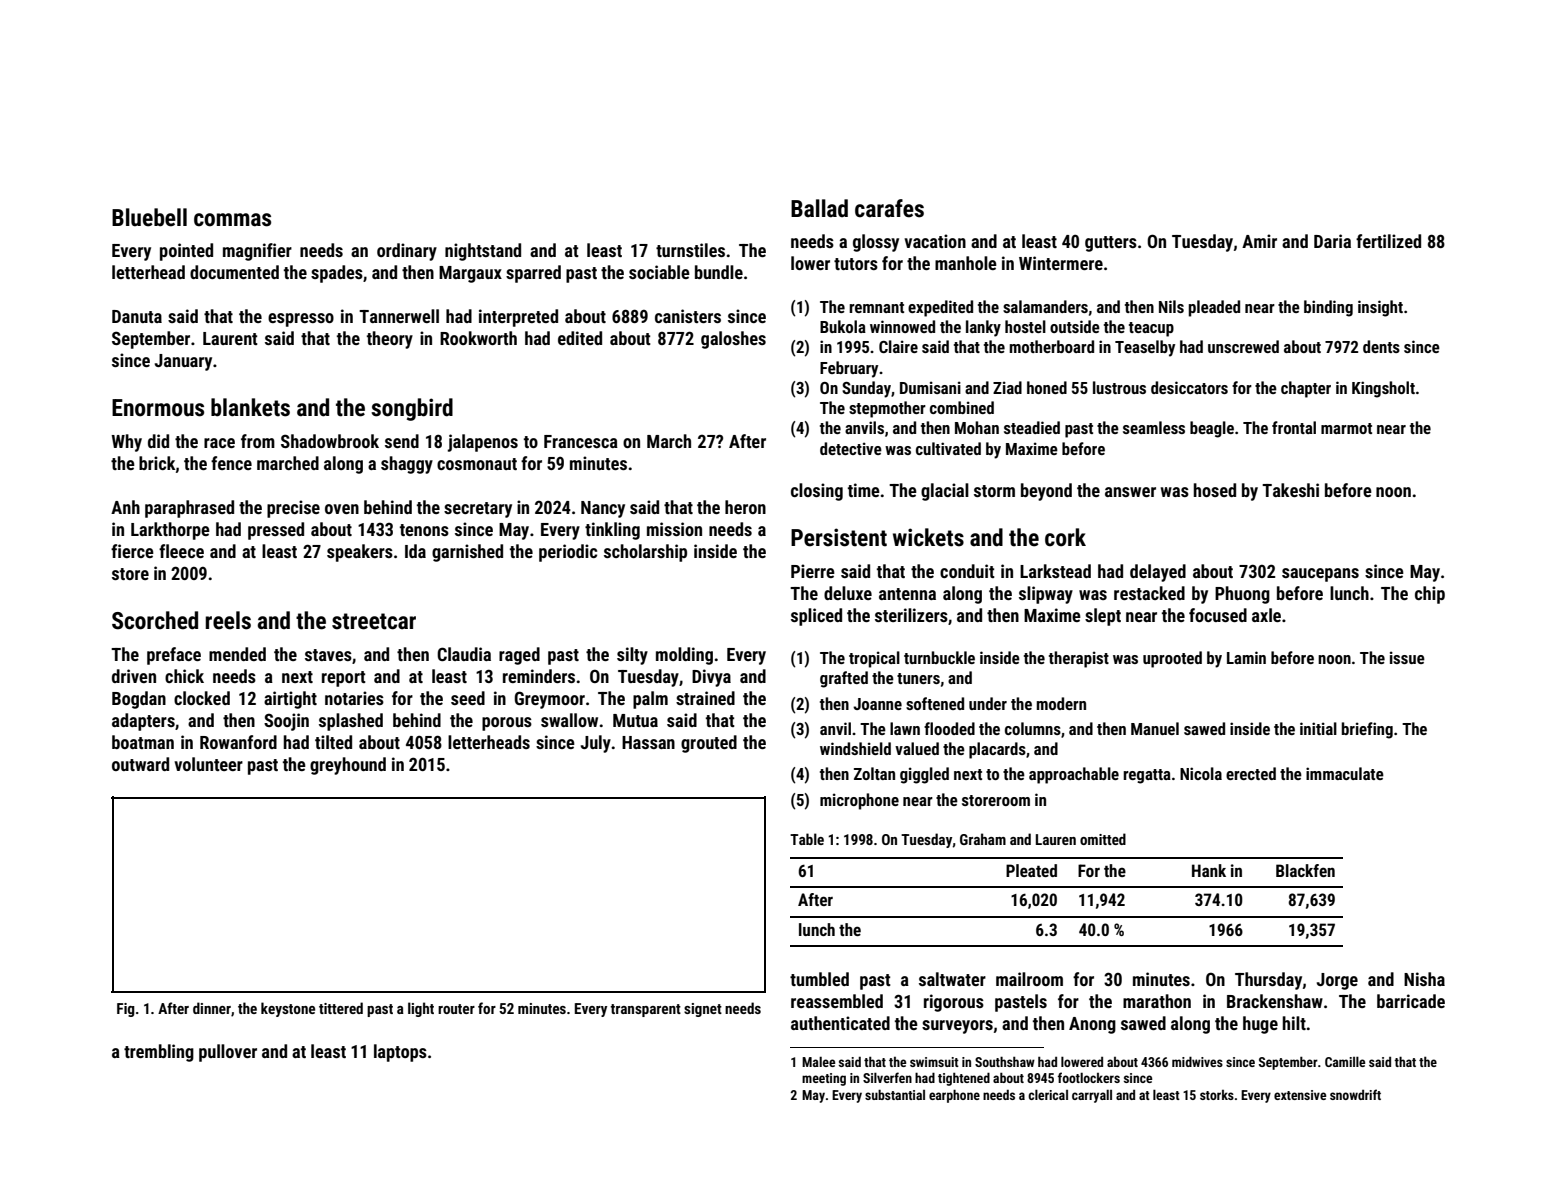 The height and width of the screenshot is (1203, 1557). Describe the element at coordinates (477, 464) in the screenshot. I see `cosmonaut` at that location.
